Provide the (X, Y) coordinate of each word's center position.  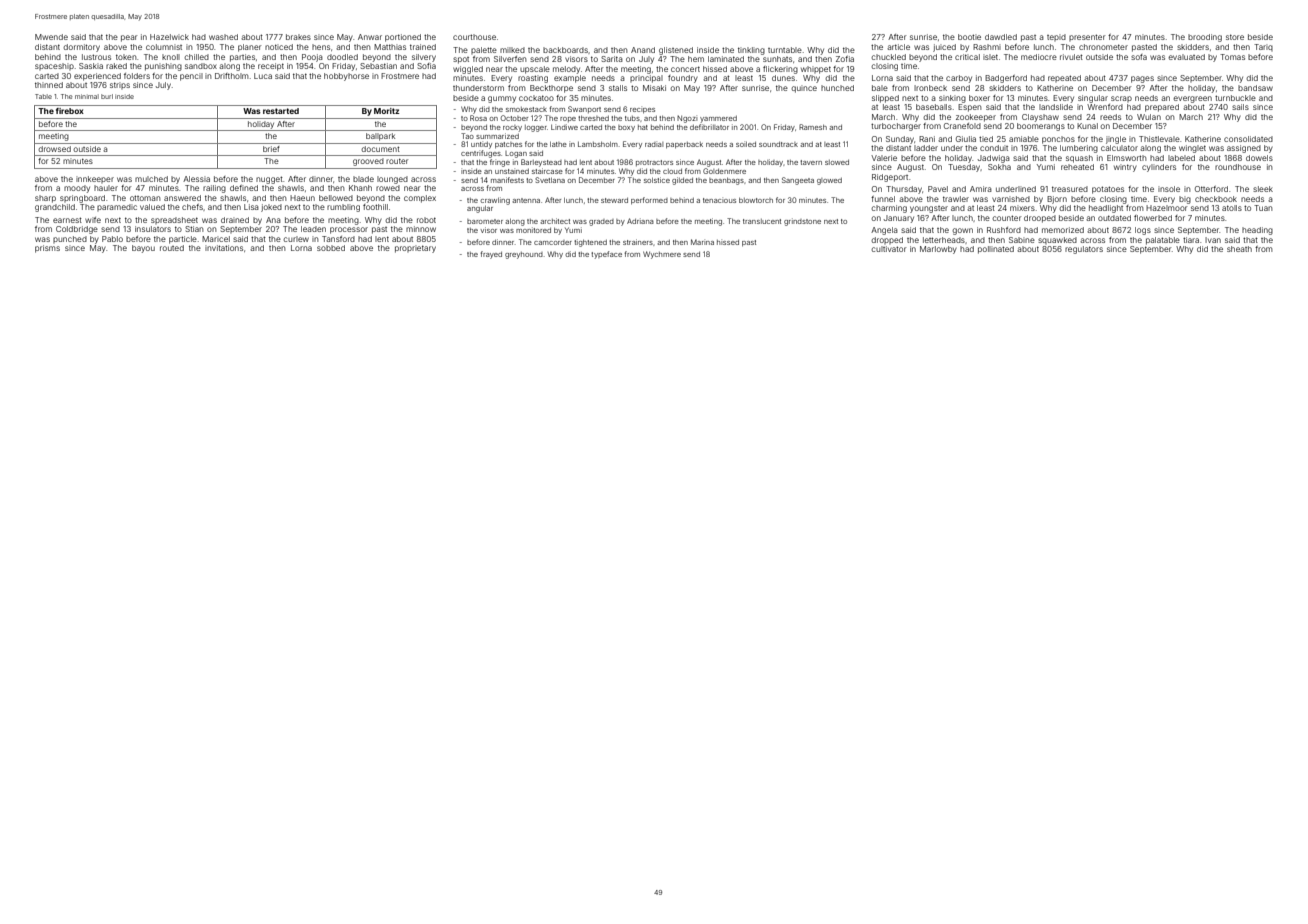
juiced (944, 48)
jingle (1116, 140)
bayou (143, 249)
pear (129, 38)
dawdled (1001, 37)
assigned (1244, 149)
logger (536, 128)
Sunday (900, 140)
